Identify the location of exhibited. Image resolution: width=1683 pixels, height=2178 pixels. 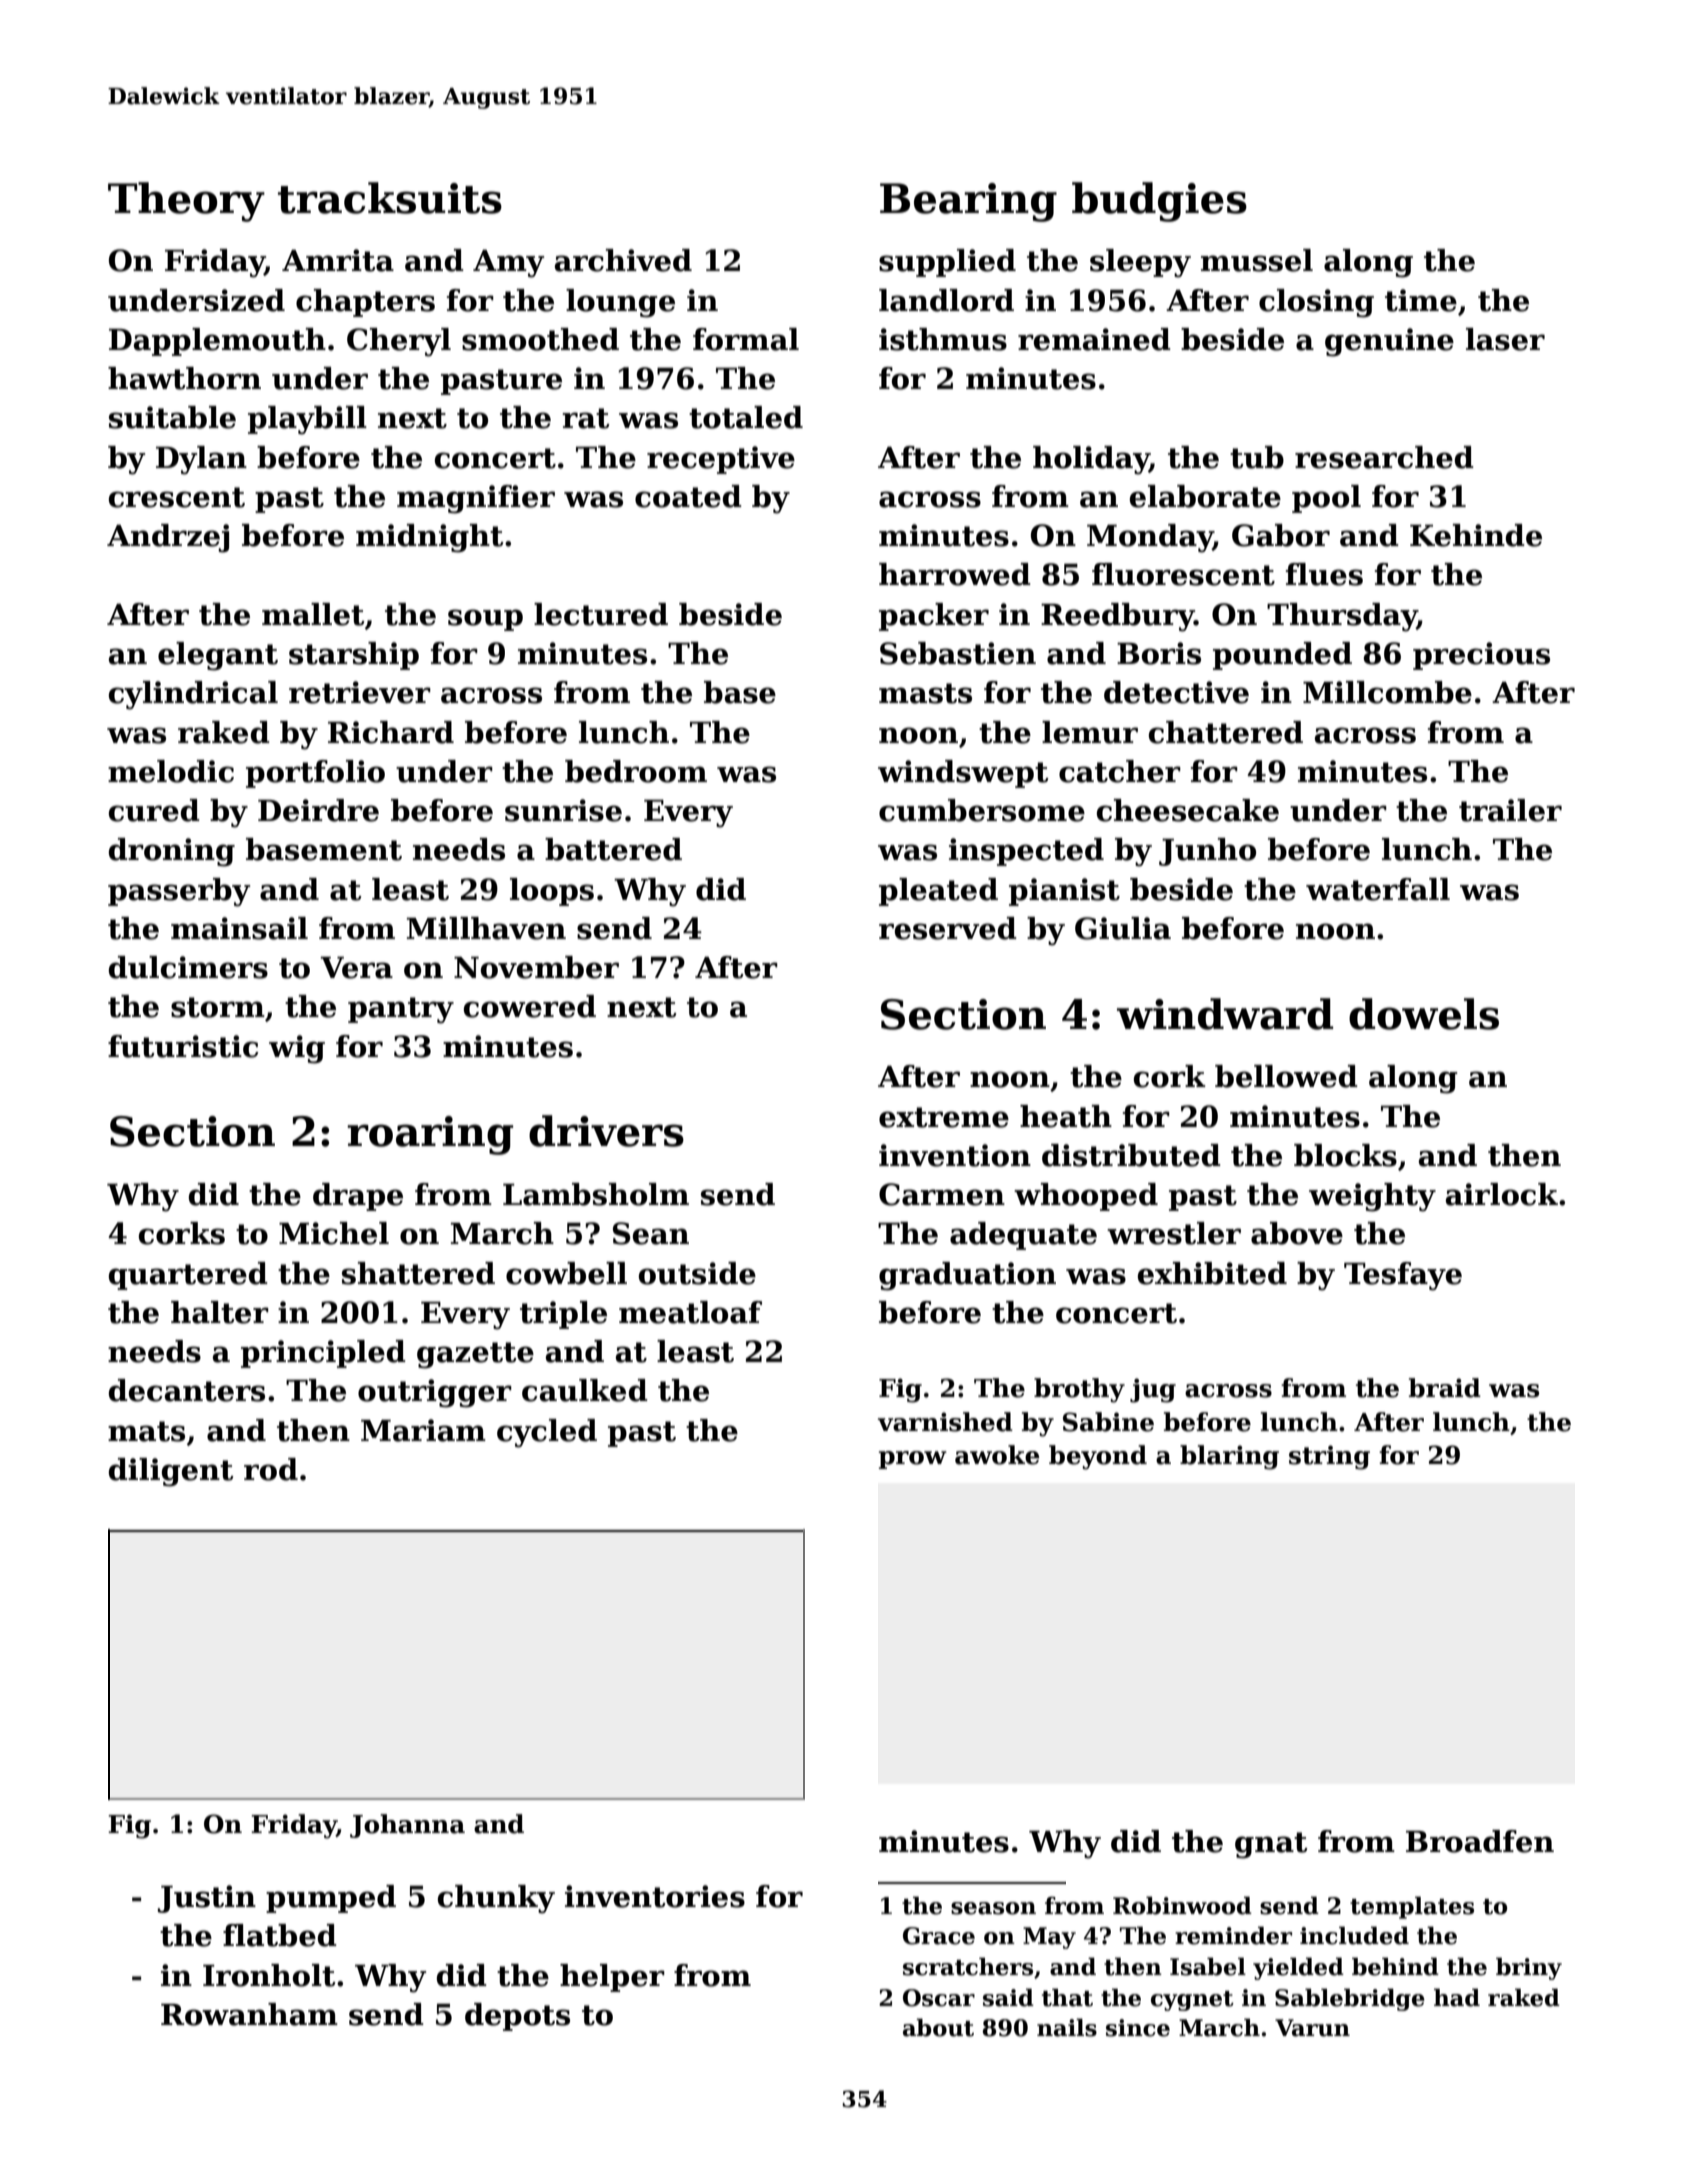
(1212, 1273).
